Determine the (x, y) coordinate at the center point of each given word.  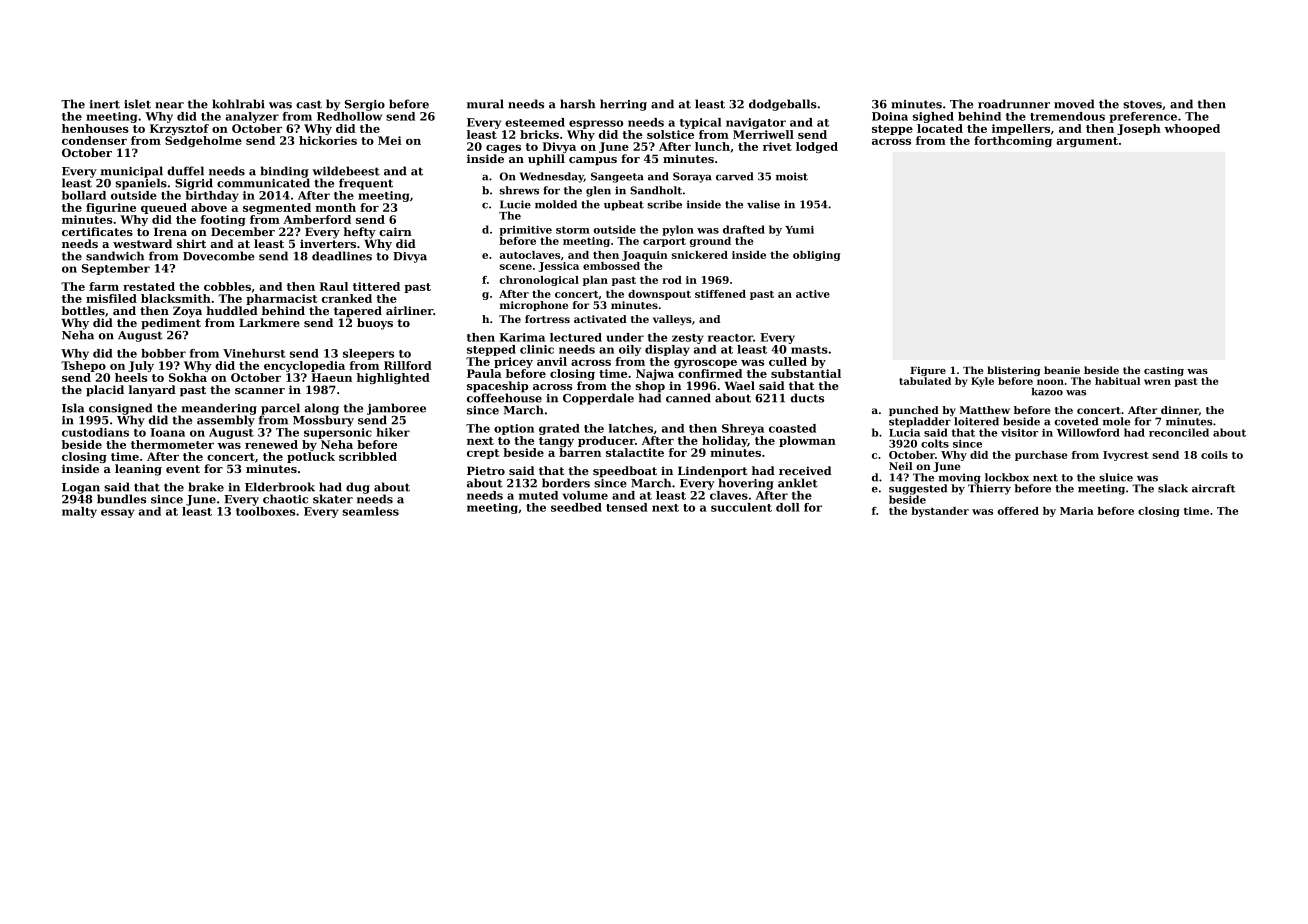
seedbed (576, 507)
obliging (817, 256)
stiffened (720, 294)
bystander (940, 512)
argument (1087, 142)
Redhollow (349, 116)
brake (206, 487)
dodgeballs (783, 105)
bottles (83, 310)
